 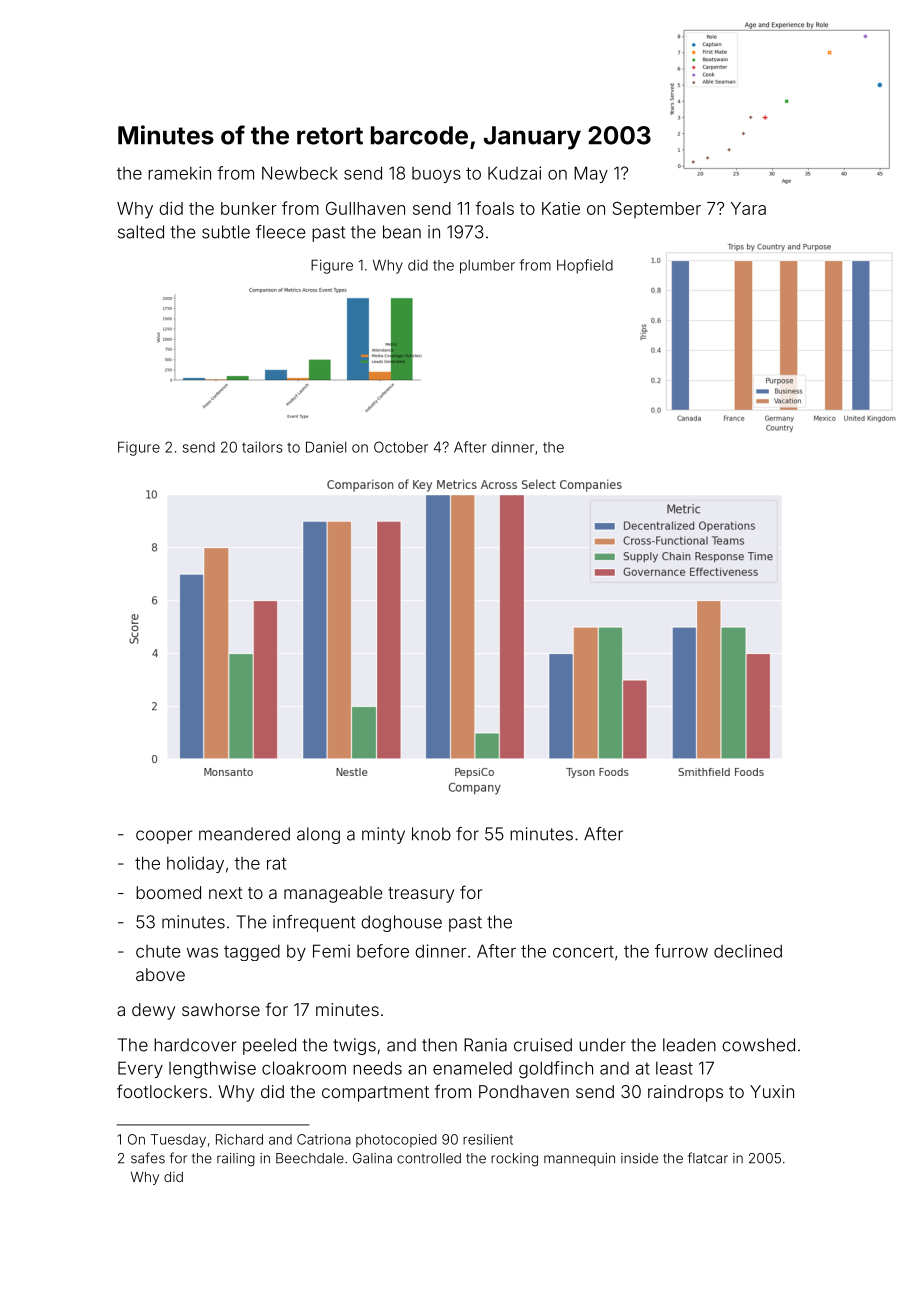 What do you see at coordinates (262, 447) in the screenshot?
I see `tailors` at bounding box center [262, 447].
